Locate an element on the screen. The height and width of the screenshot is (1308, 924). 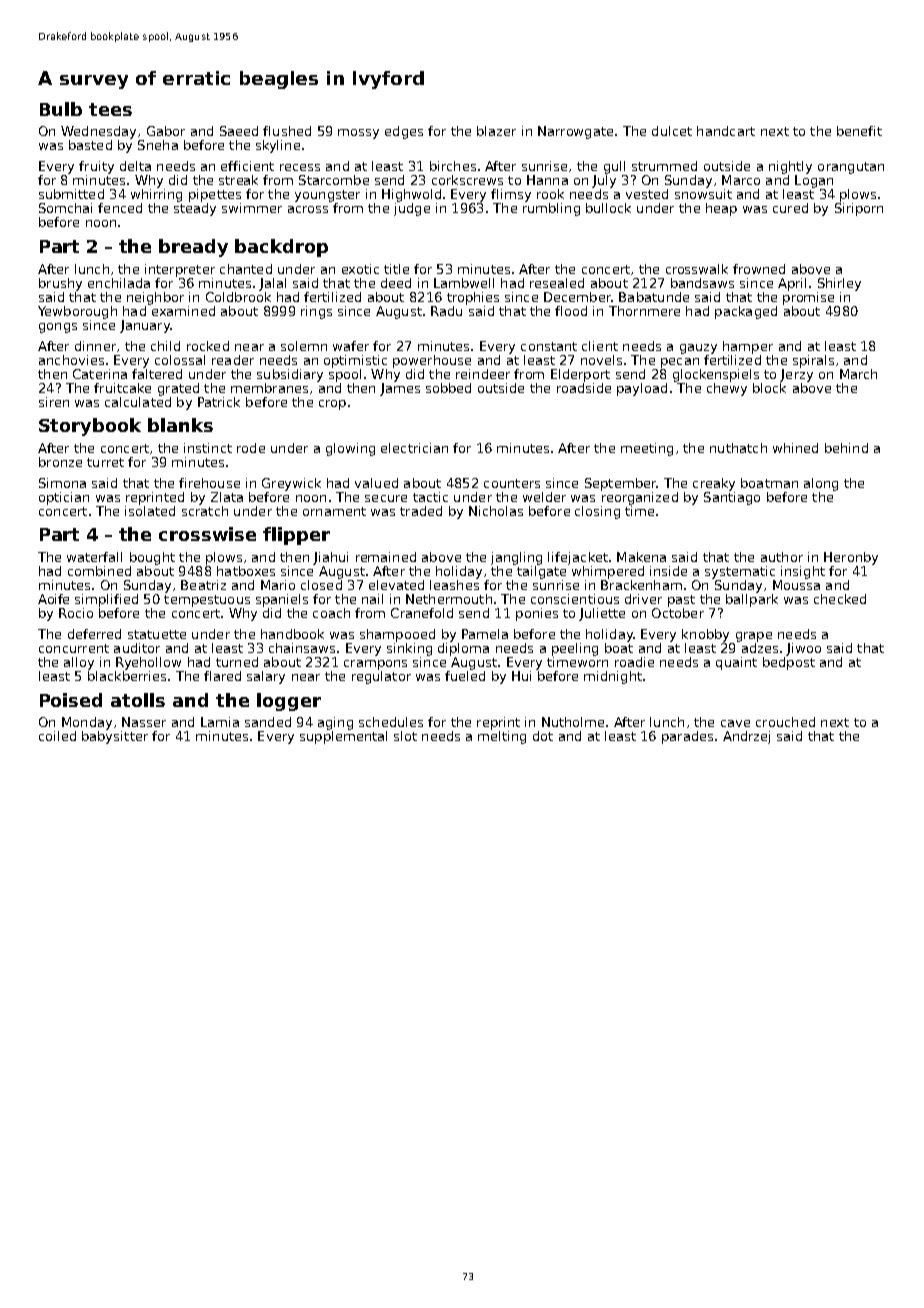
babysitter is located at coordinates (115, 737).
